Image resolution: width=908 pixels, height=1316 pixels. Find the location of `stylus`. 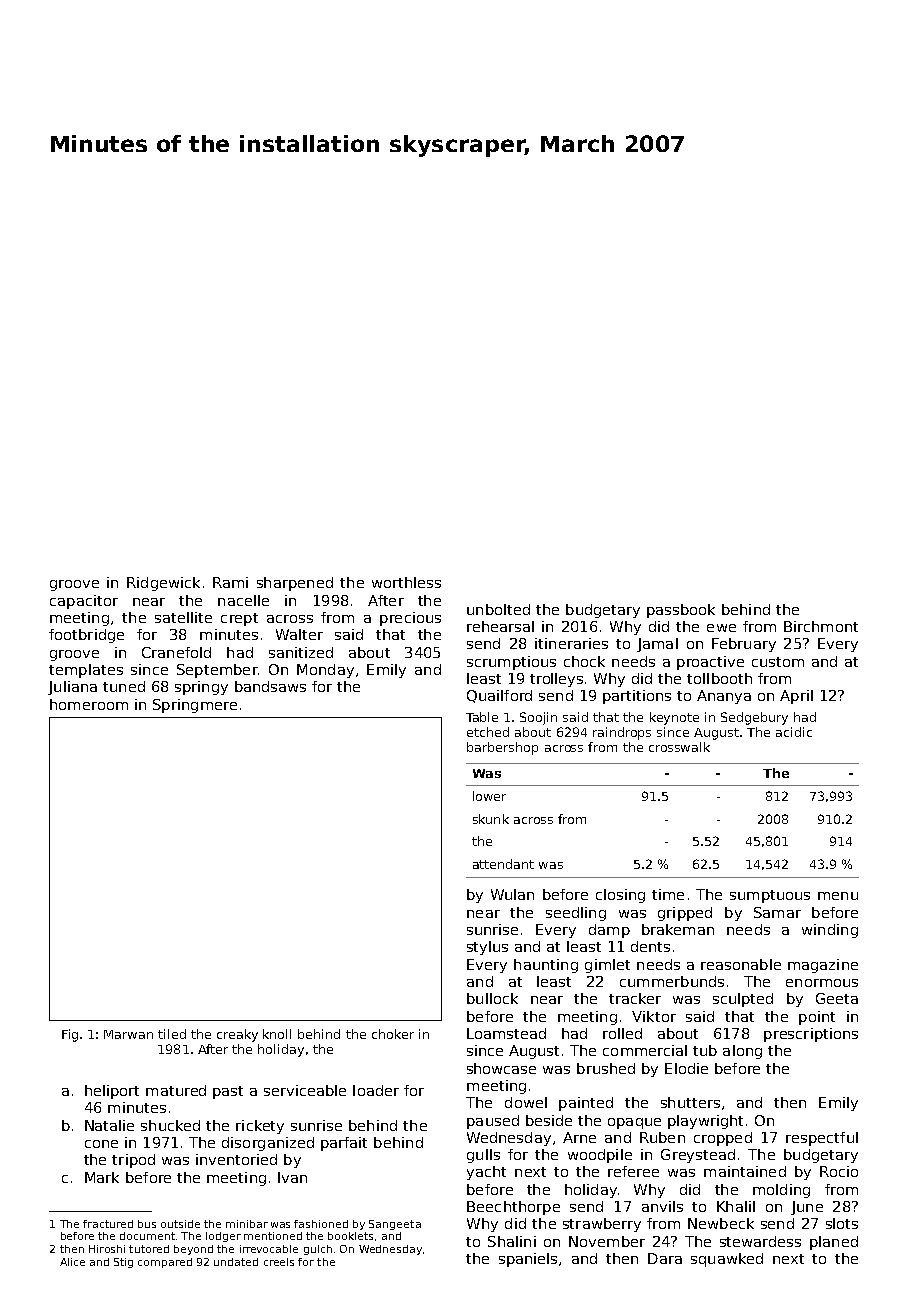

stylus is located at coordinates (487, 948).
